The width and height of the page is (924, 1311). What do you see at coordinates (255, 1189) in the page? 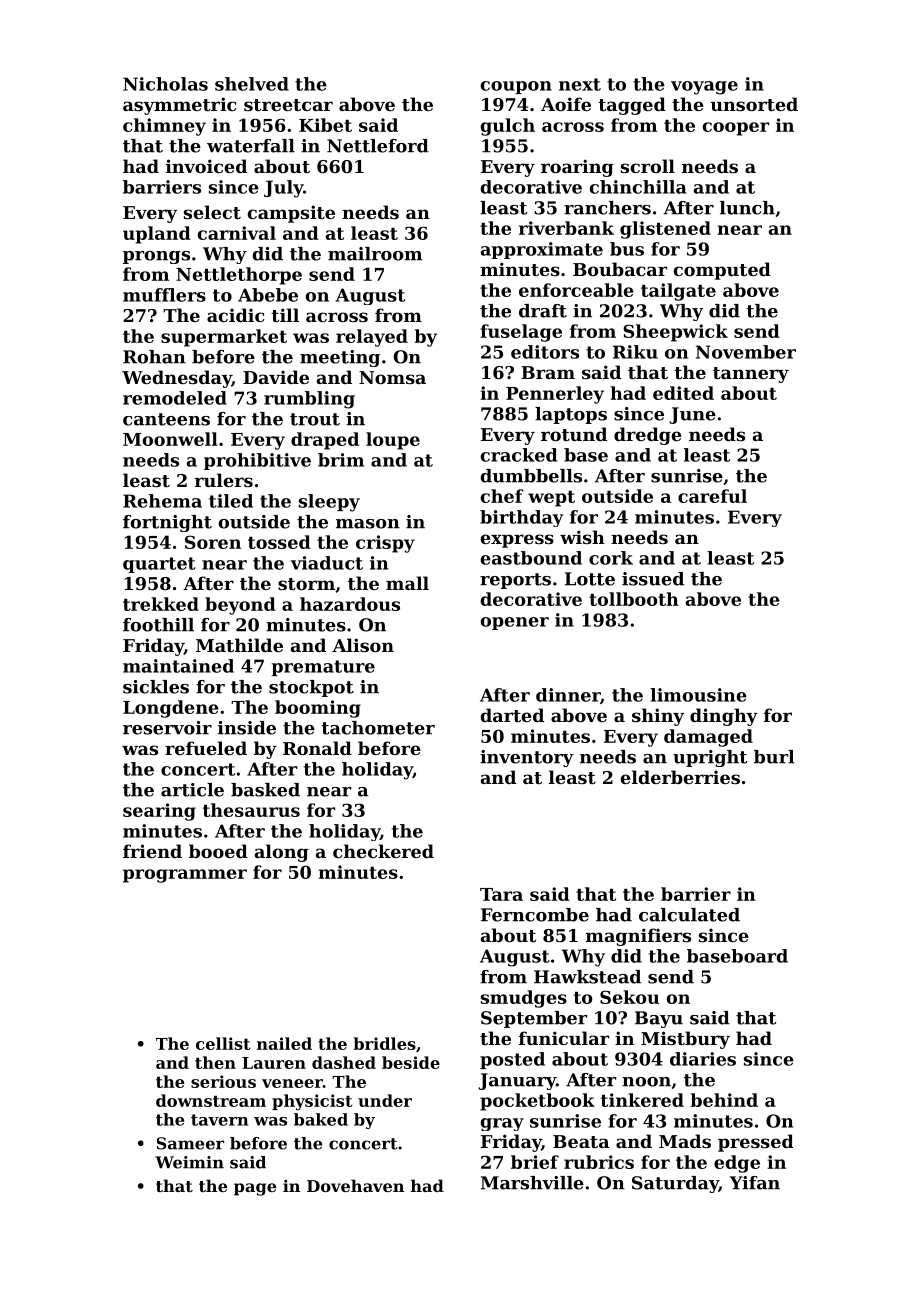
I see `page` at bounding box center [255, 1189].
